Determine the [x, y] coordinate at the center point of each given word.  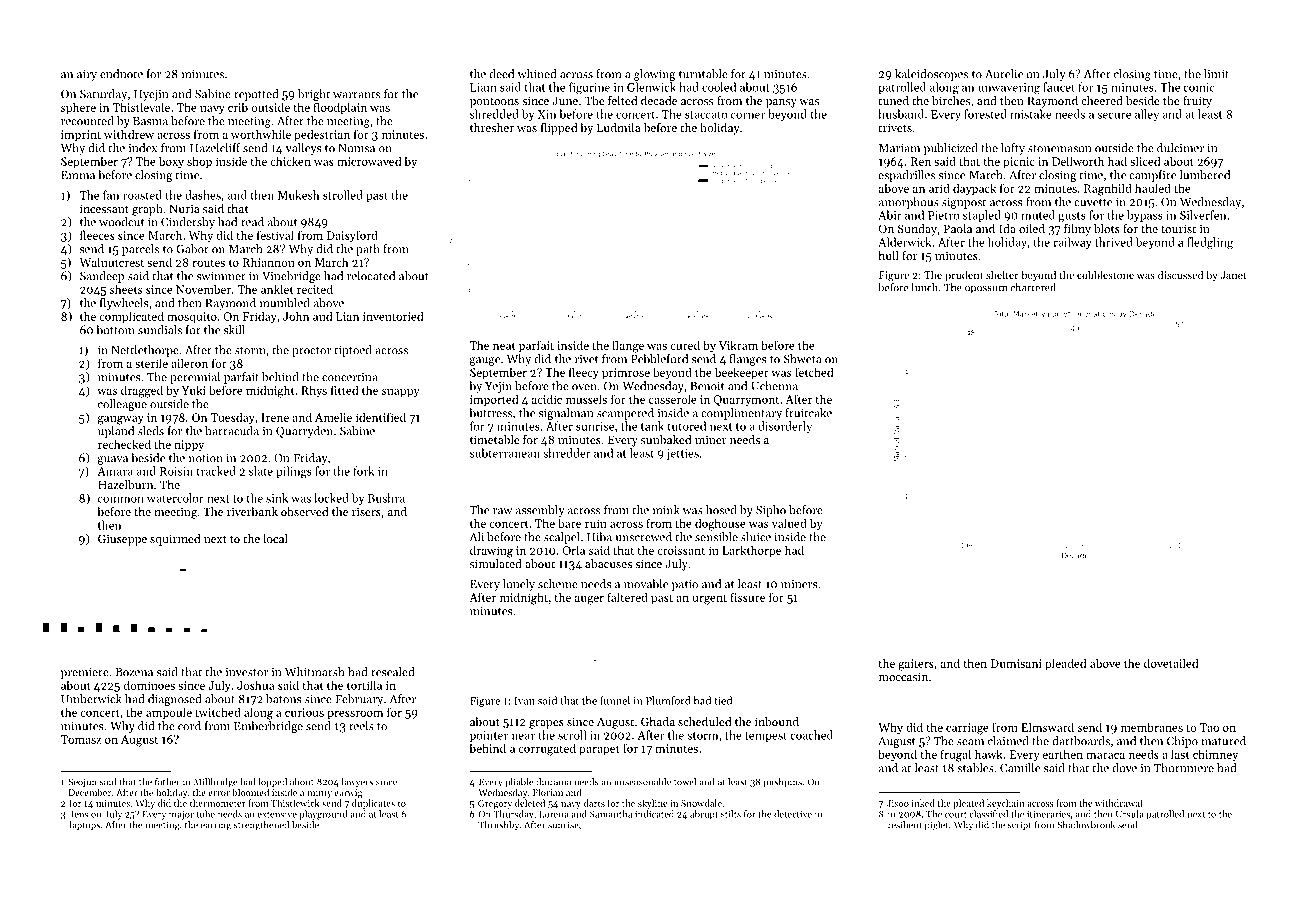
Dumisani [1016, 663]
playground [323, 815]
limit [1216, 74]
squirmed [175, 540]
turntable [703, 74]
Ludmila [619, 127]
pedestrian [322, 135]
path [368, 250]
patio [685, 585]
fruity [1197, 102]
